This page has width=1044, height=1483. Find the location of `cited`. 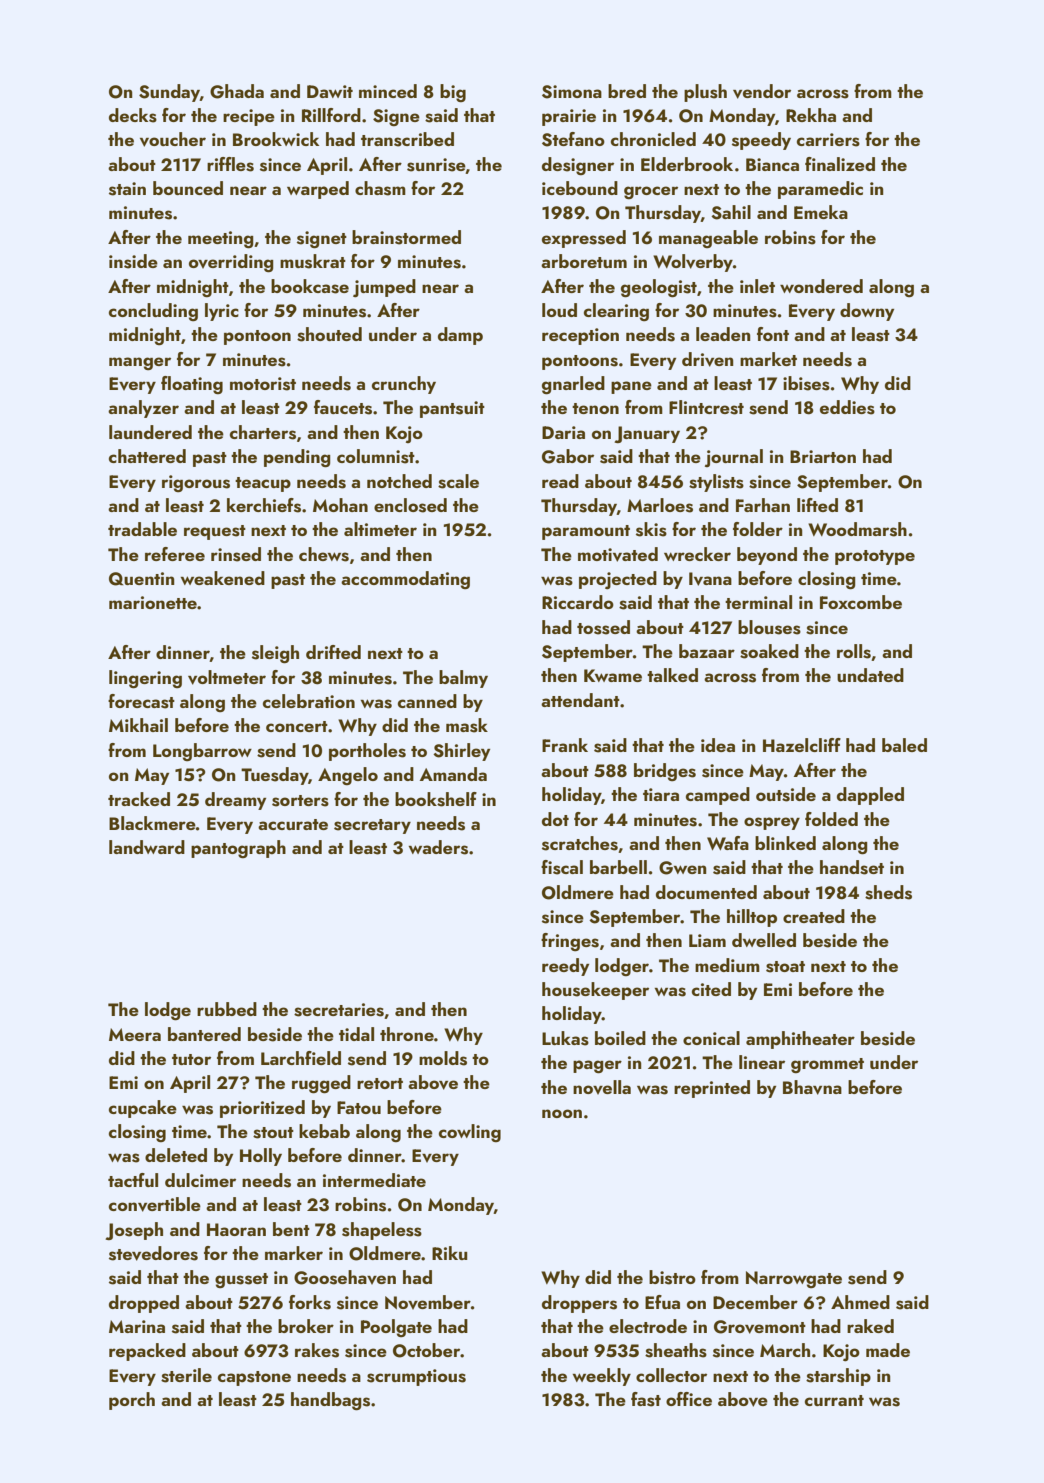

cited is located at coordinates (711, 989).
